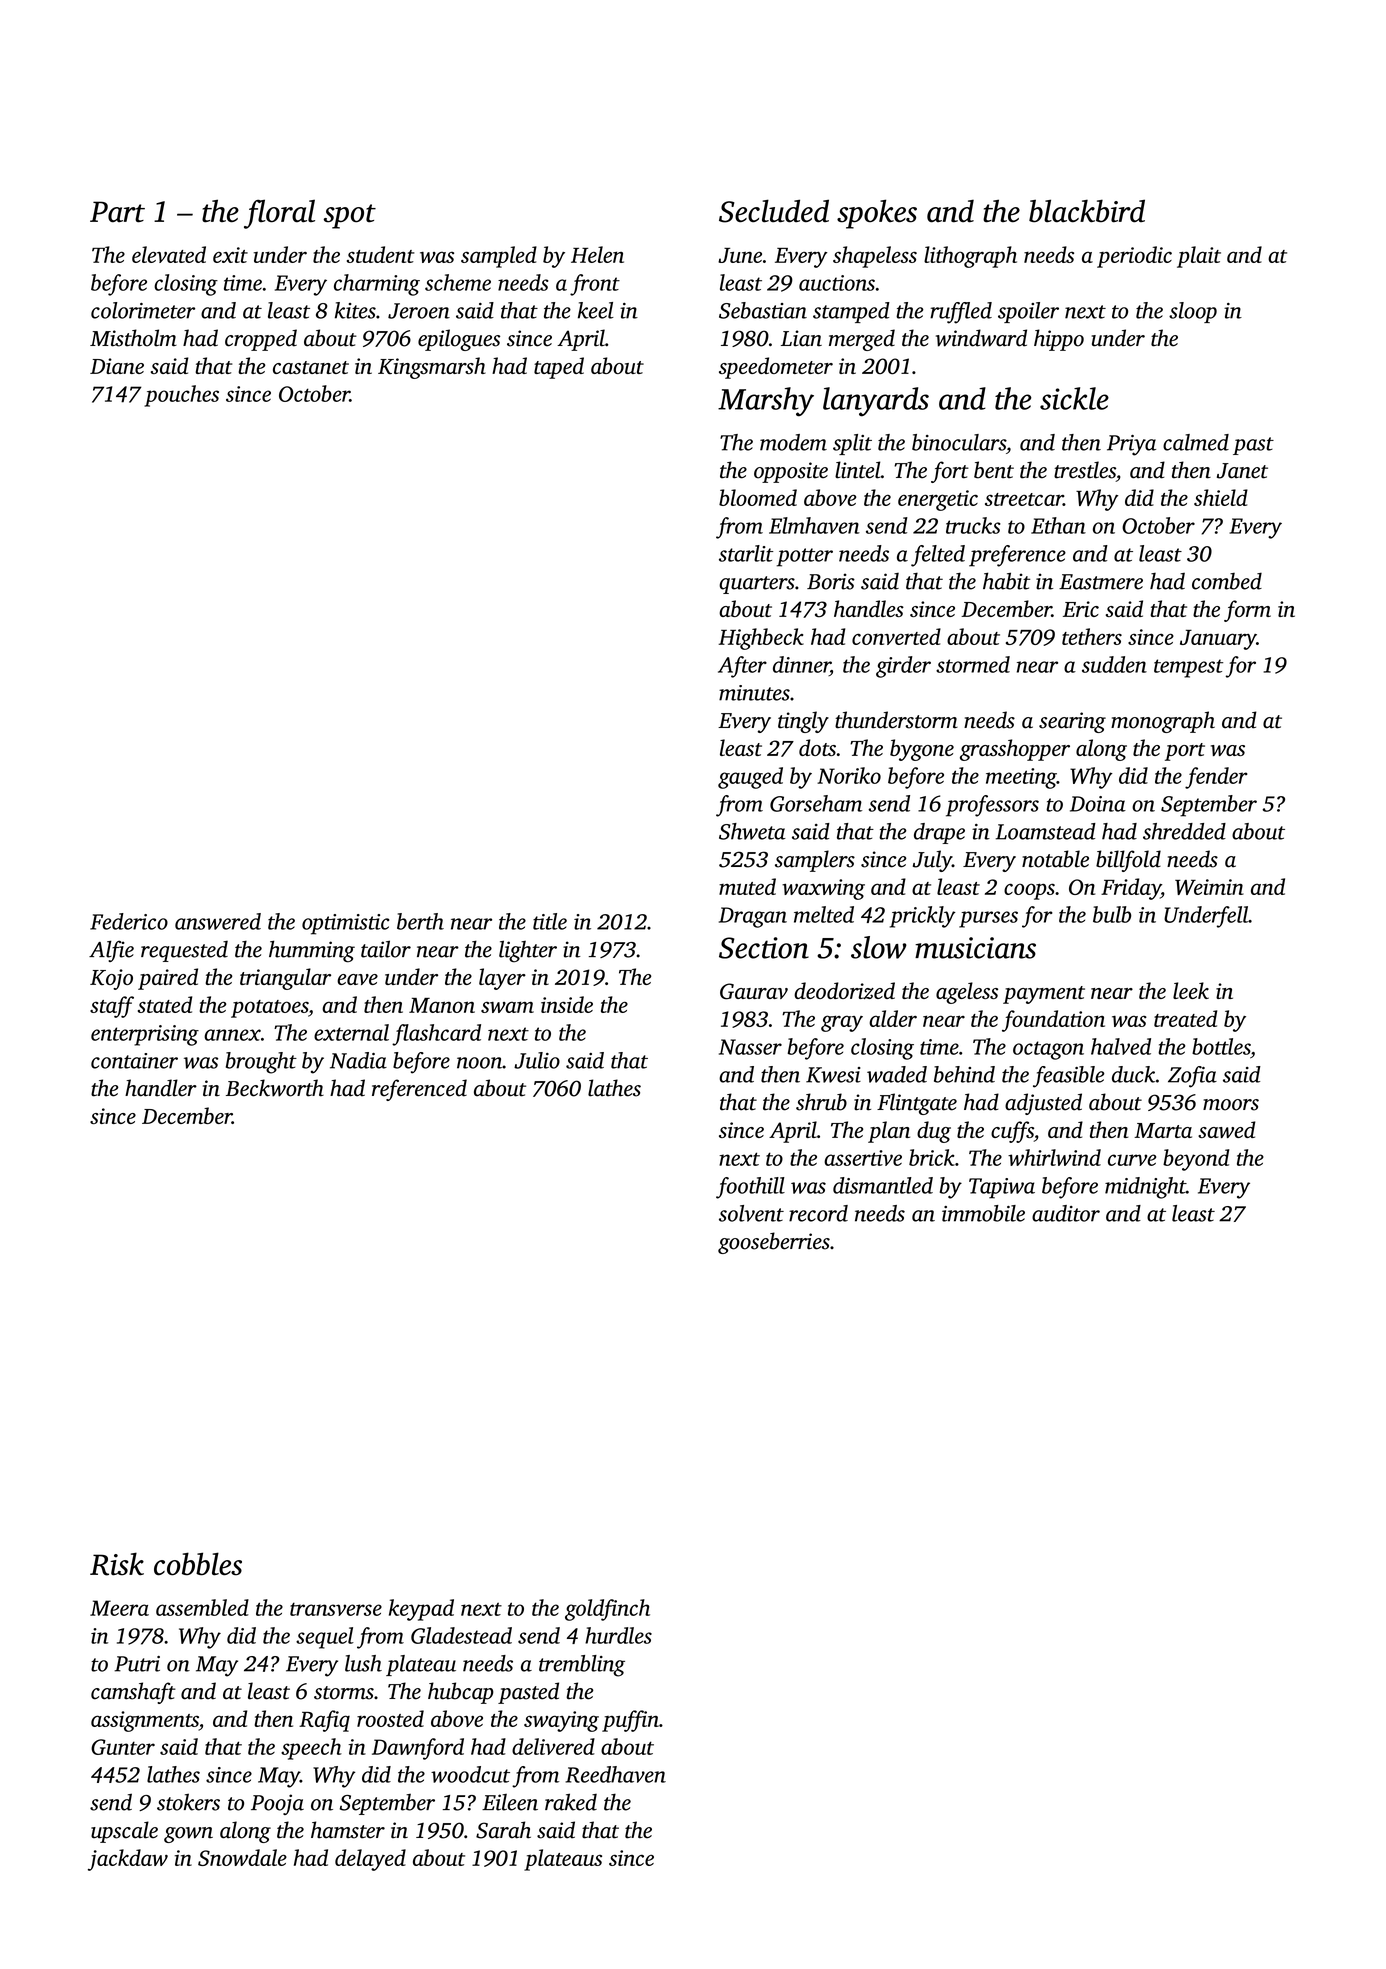 Image resolution: width=1386 pixels, height=1969 pixels. I want to click on goldfinch, so click(607, 1610).
